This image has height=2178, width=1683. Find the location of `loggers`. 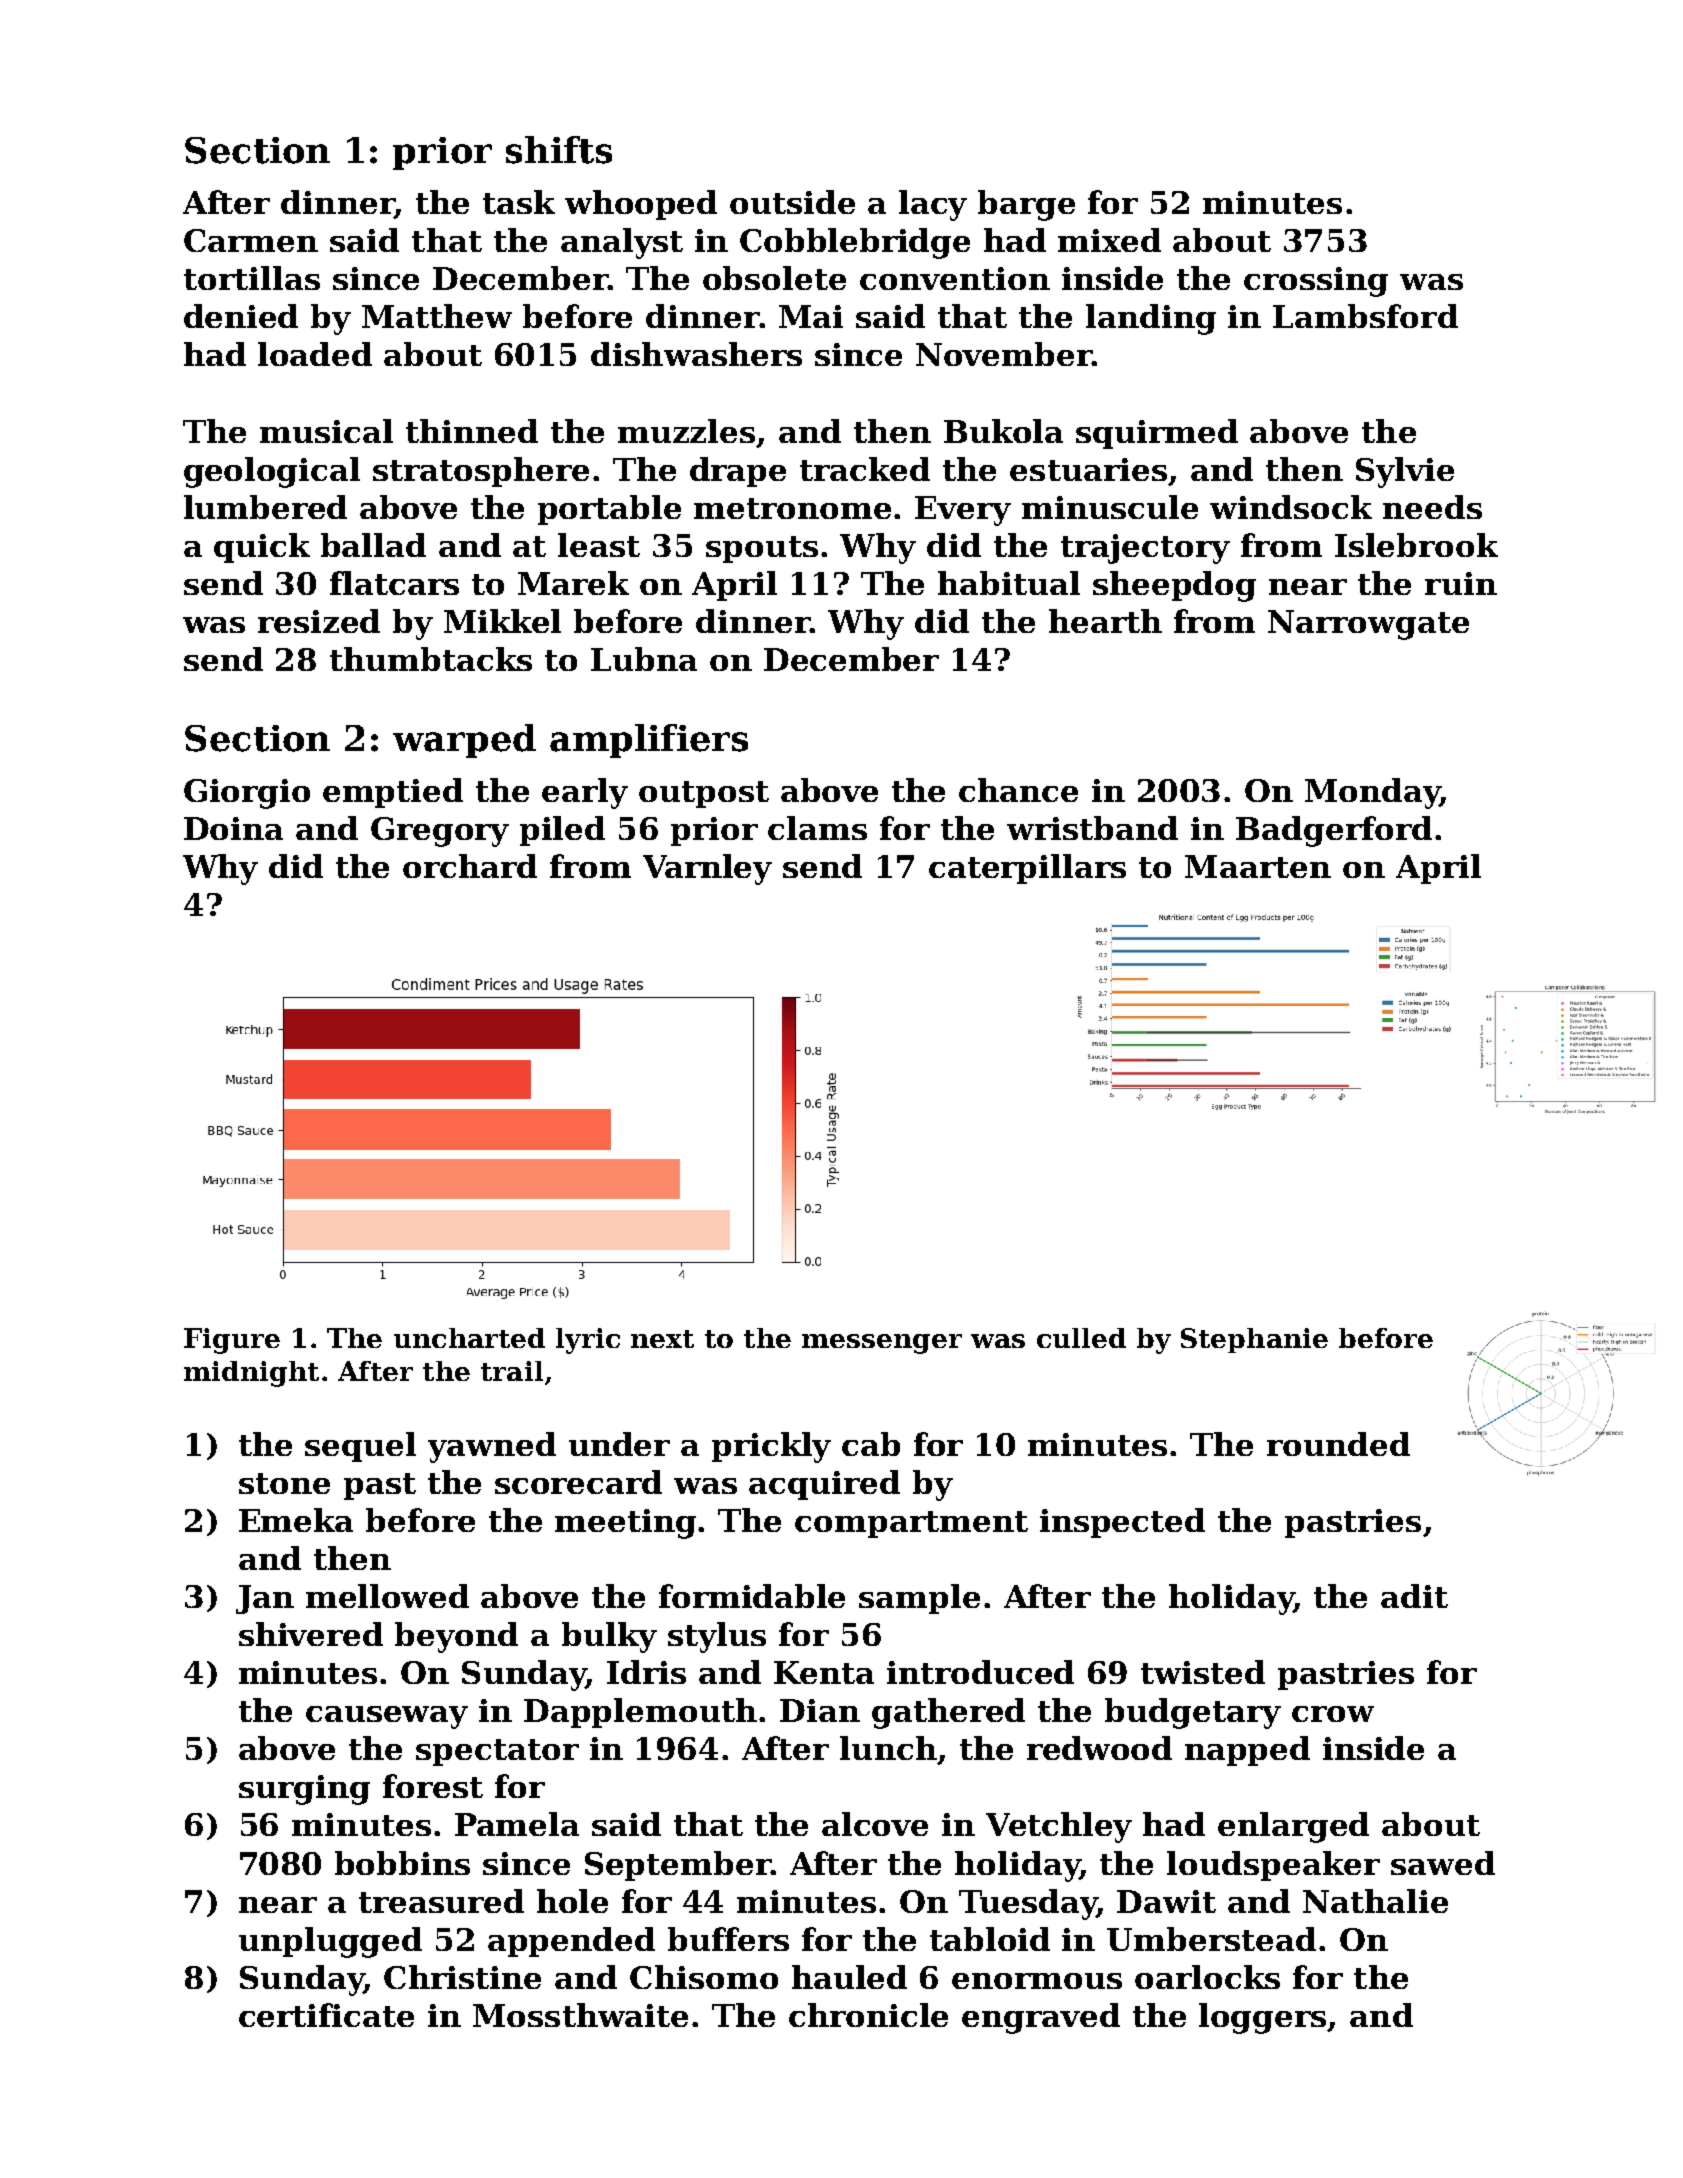

loggers is located at coordinates (1263, 2018).
